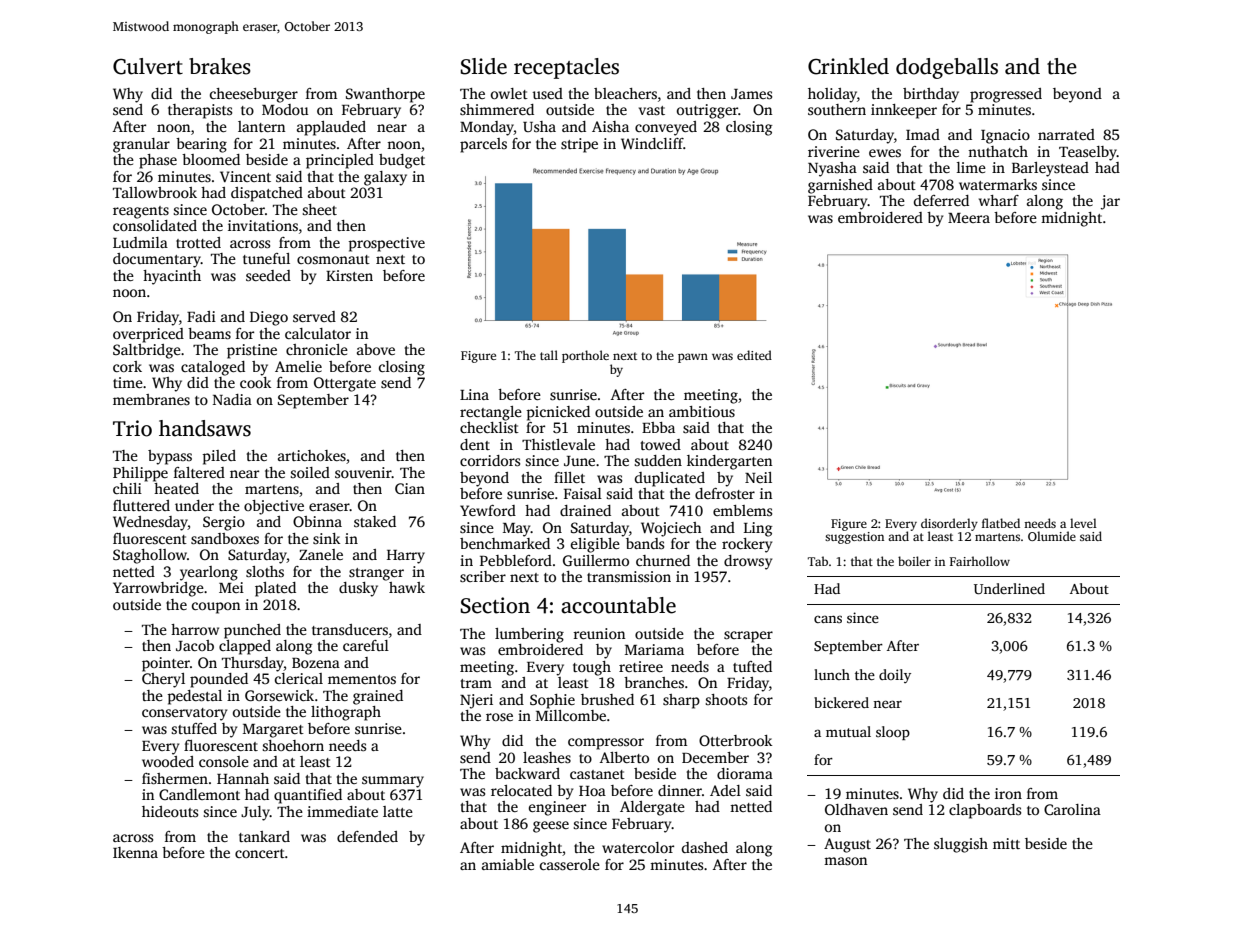 This page has width=1233, height=952. I want to click on chronicle, so click(317, 349).
